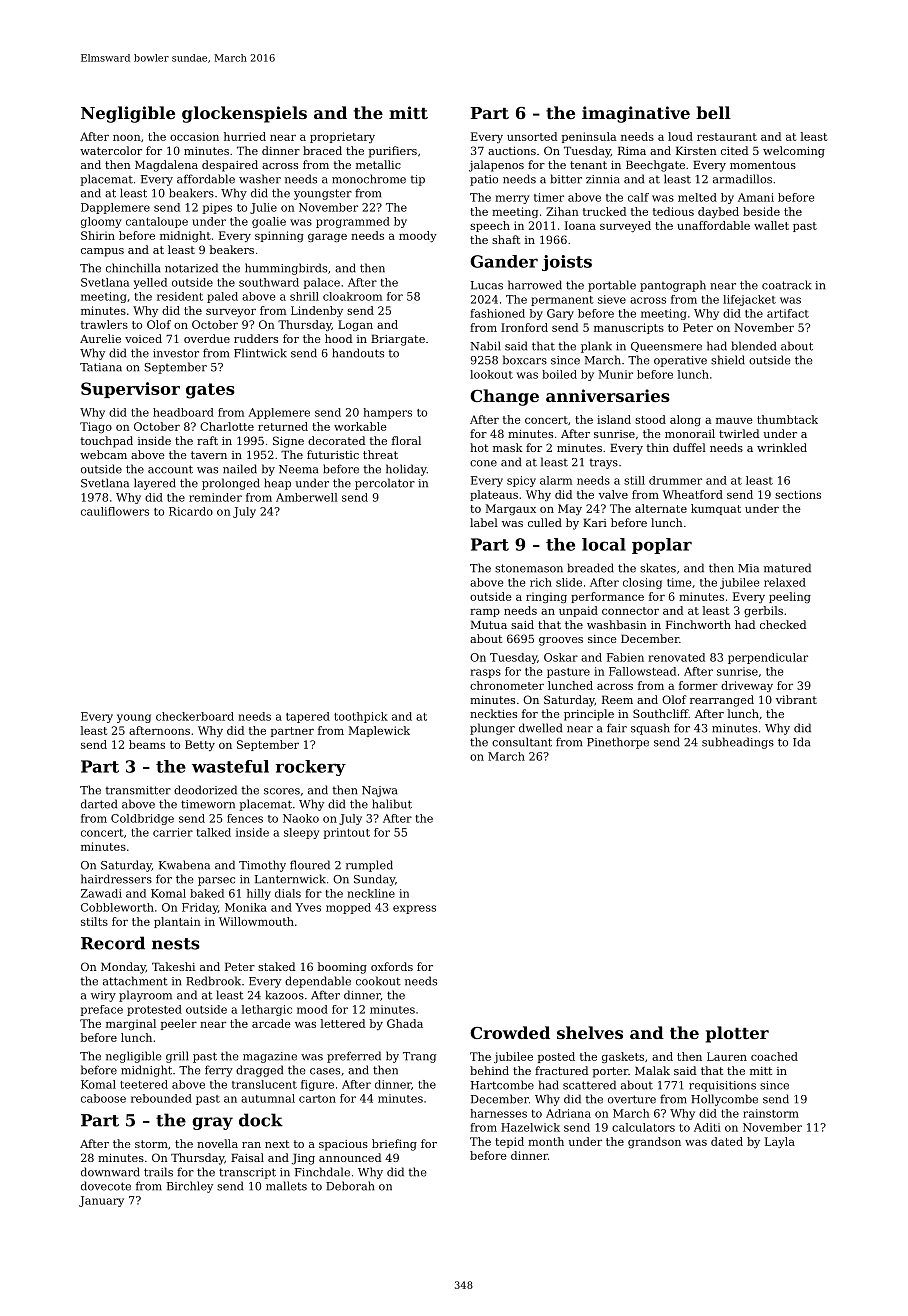 This screenshot has height=1316, width=908. What do you see at coordinates (101, 1201) in the screenshot?
I see `January` at bounding box center [101, 1201].
